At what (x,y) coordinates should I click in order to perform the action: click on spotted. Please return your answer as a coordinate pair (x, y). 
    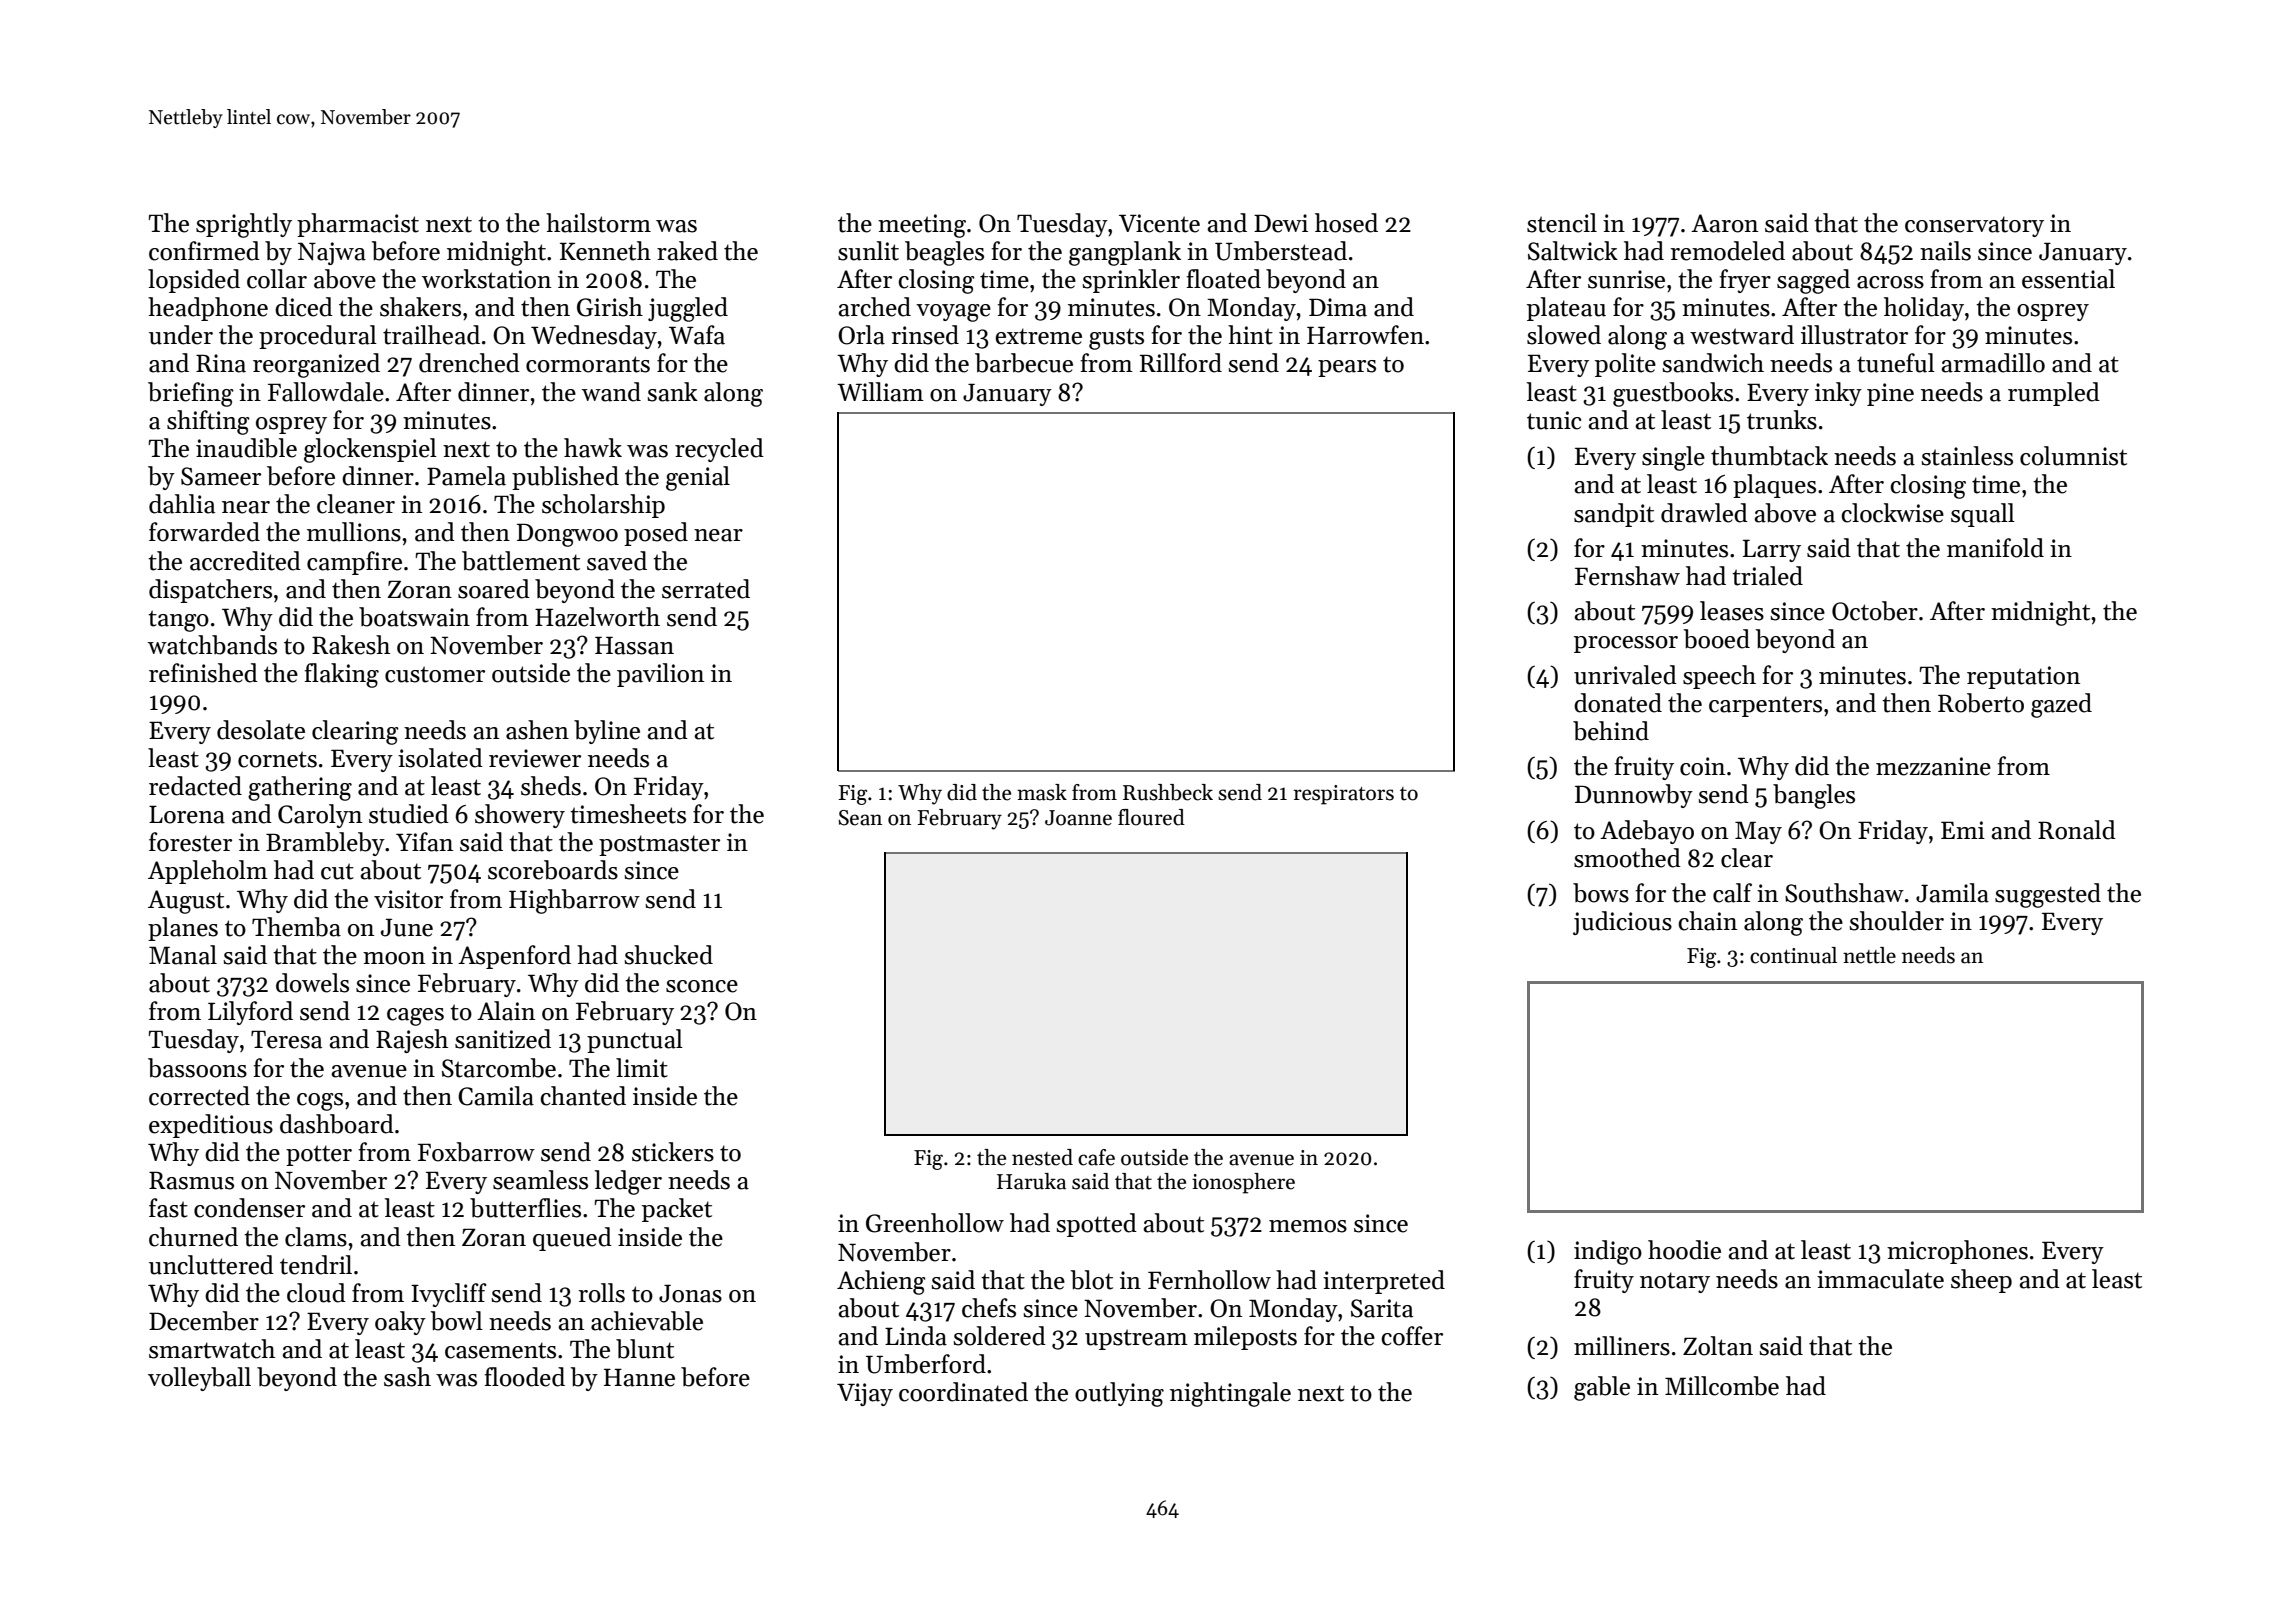
    Looking at the image, I should click on (1096, 1225).
